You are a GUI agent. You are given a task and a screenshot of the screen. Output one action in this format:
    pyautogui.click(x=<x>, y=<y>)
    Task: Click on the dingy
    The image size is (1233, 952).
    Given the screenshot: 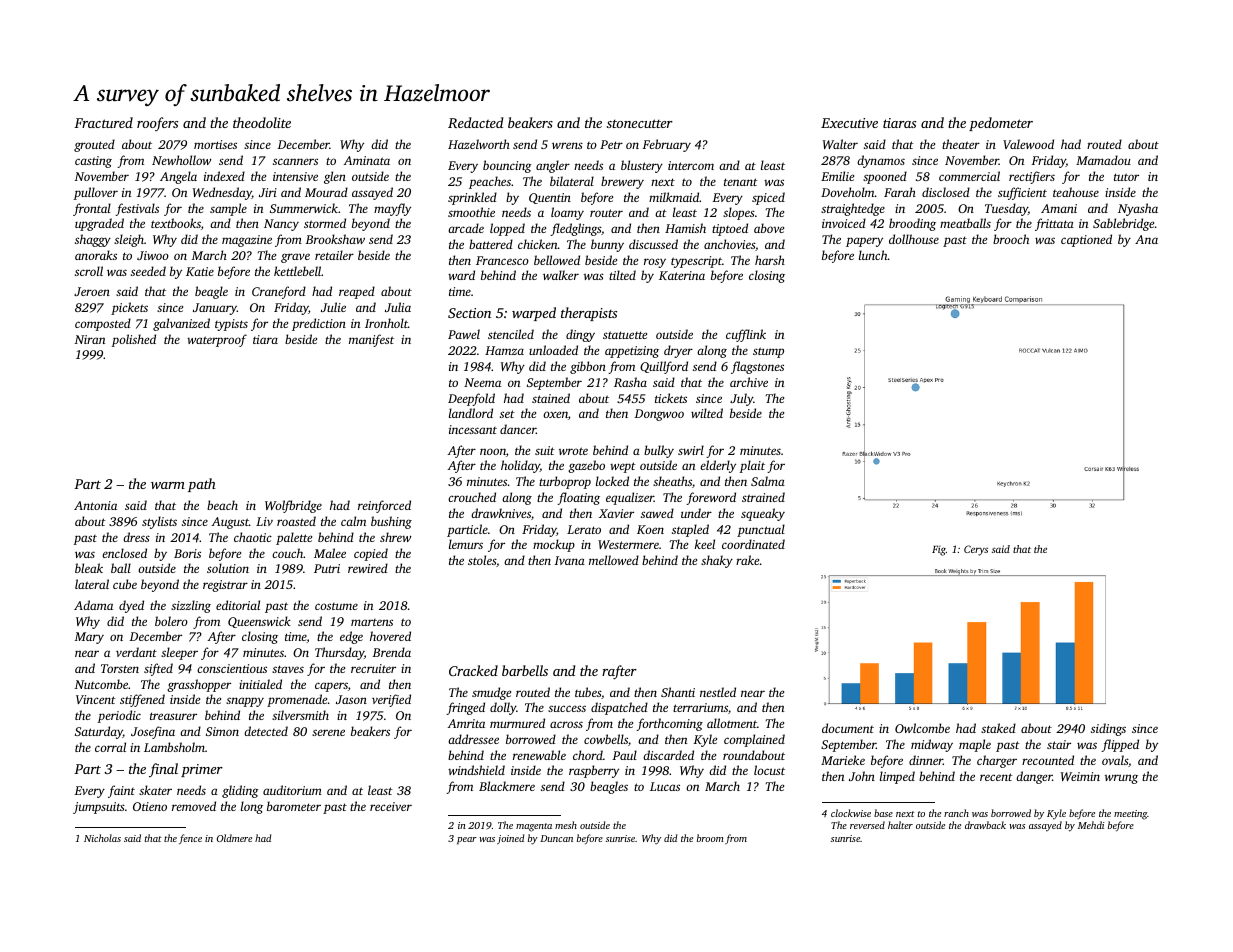 What is the action you would take?
    pyautogui.click(x=580, y=335)
